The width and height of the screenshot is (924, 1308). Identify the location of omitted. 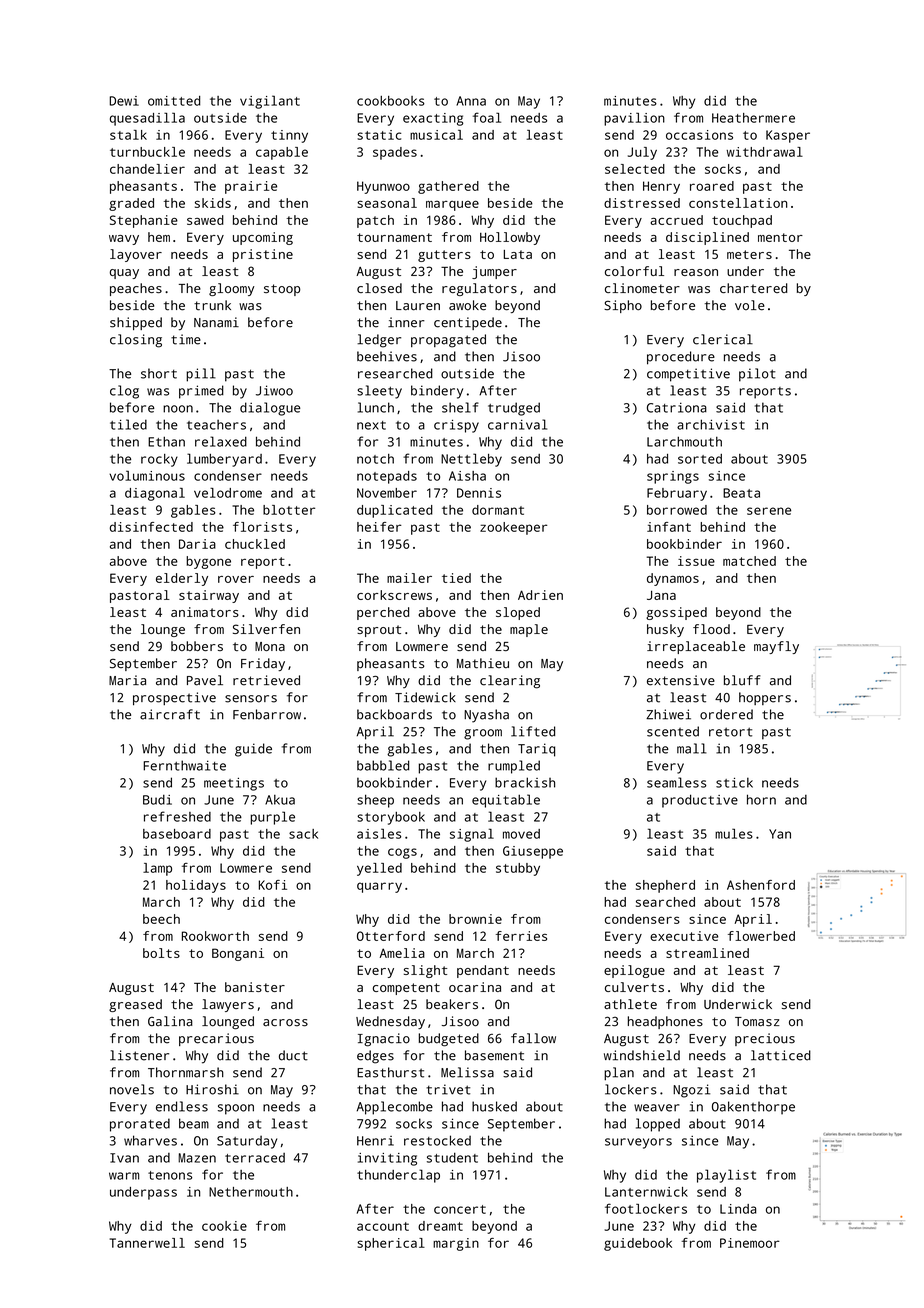
(174, 101).
